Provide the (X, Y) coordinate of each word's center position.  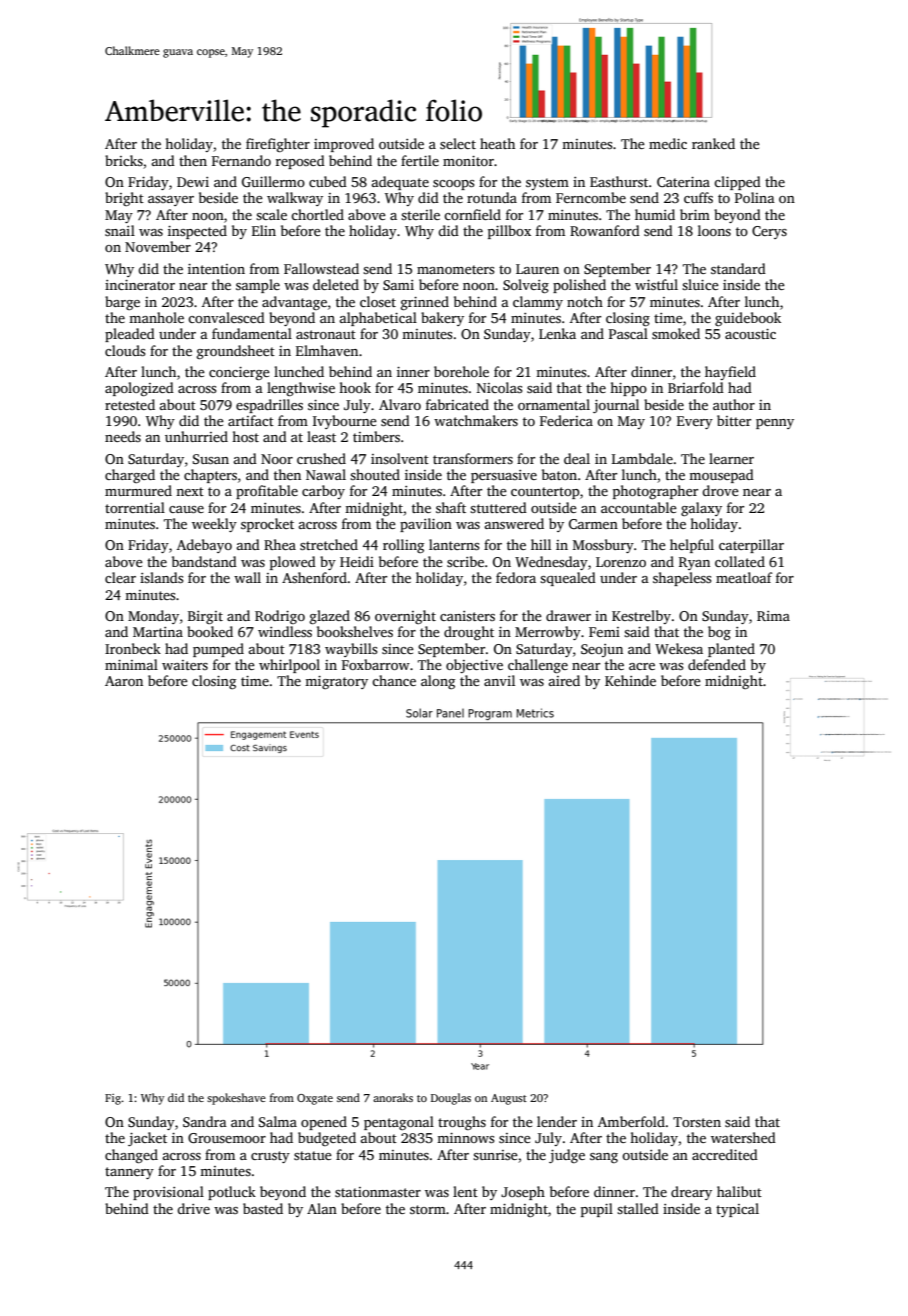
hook (355, 387)
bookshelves (355, 631)
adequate (400, 183)
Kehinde (630, 680)
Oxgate (315, 1099)
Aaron (124, 681)
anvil (499, 680)
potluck (232, 1193)
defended (717, 664)
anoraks (393, 1097)
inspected (197, 232)
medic (668, 143)
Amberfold (631, 1121)
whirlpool (289, 666)
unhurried (196, 436)
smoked (676, 333)
